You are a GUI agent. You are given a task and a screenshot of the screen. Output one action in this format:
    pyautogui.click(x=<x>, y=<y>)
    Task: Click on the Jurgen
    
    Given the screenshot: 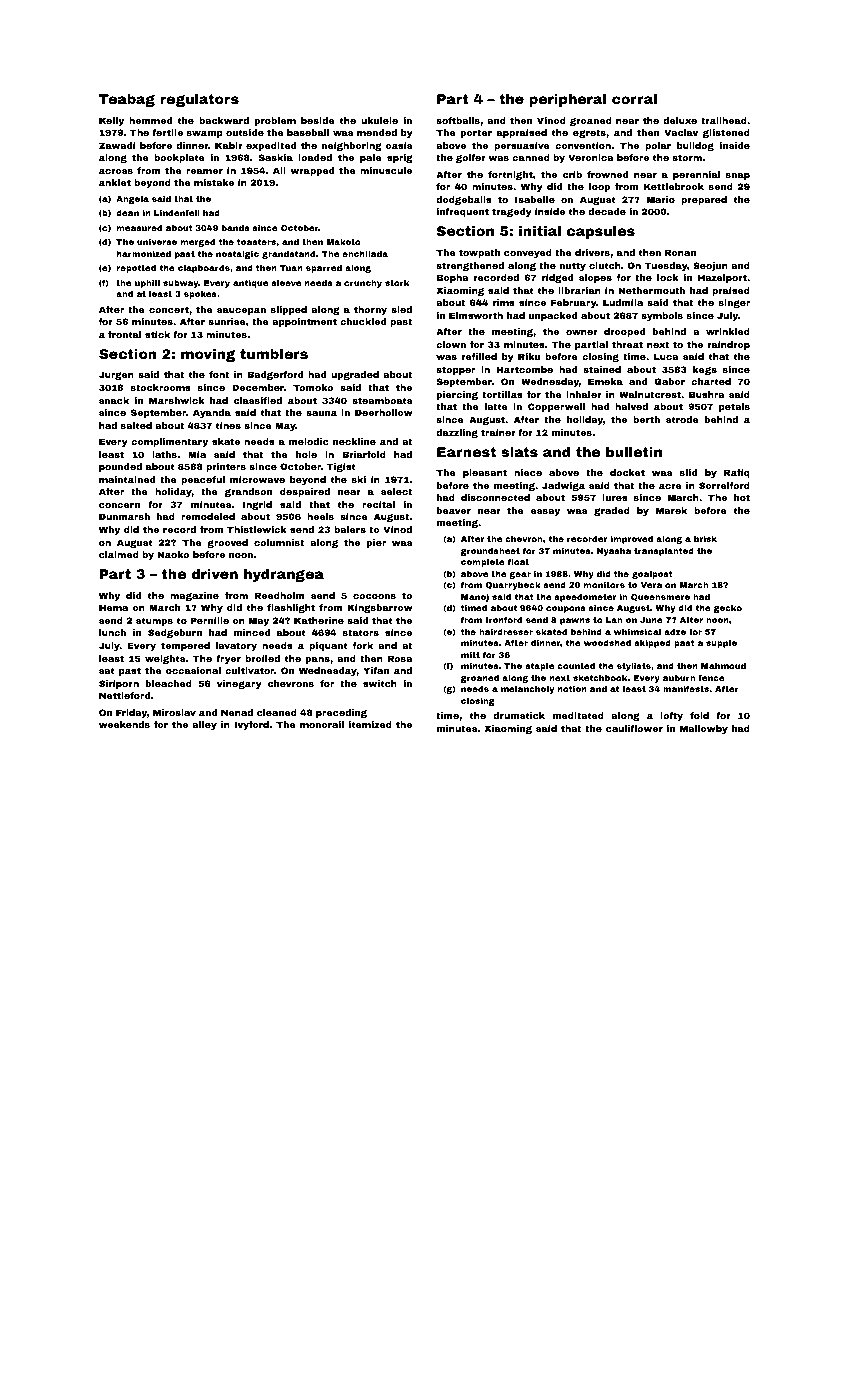 What is the action you would take?
    pyautogui.click(x=116, y=375)
